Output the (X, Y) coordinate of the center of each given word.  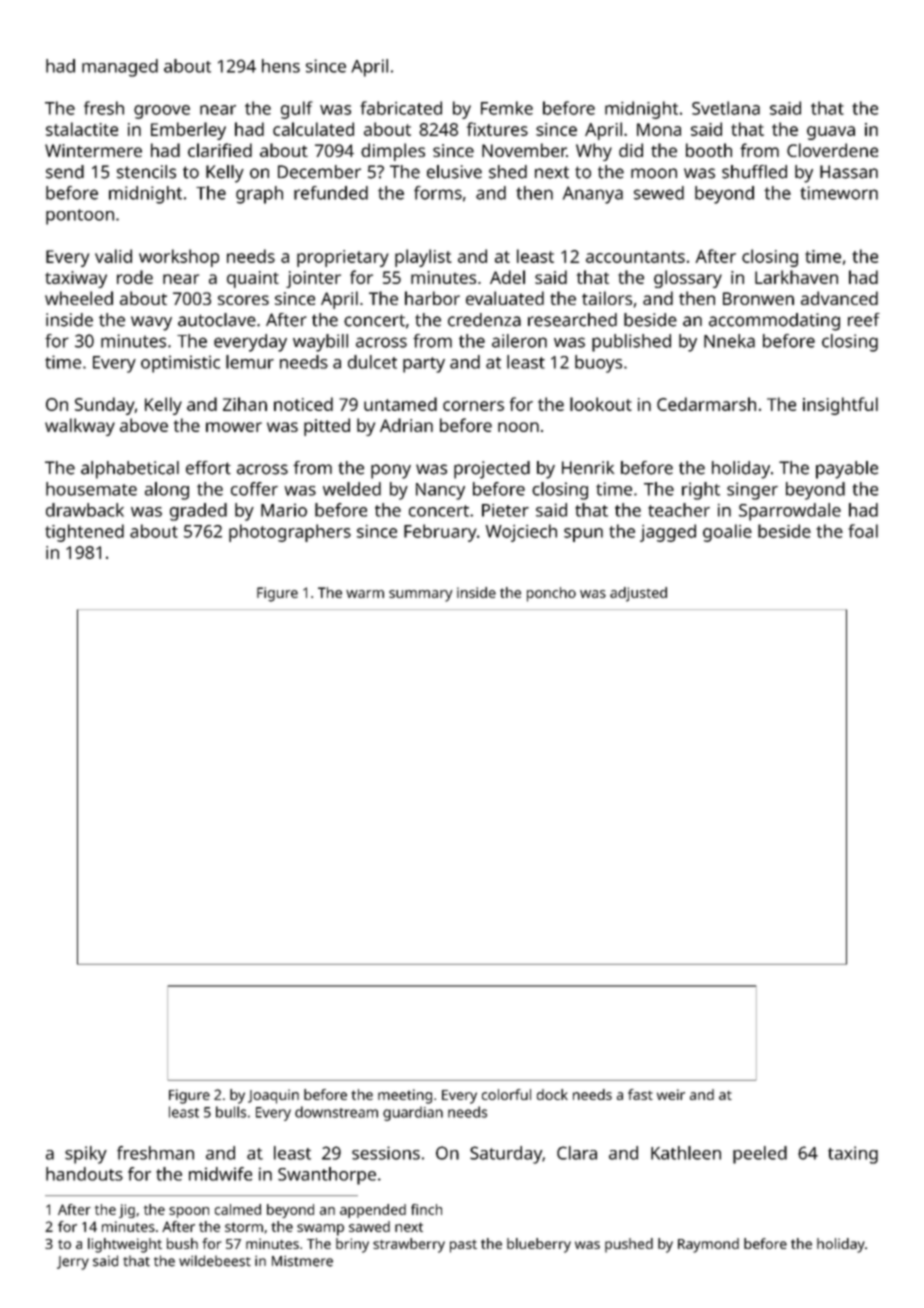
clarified (220, 150)
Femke (507, 108)
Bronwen (758, 298)
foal (863, 531)
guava (831, 133)
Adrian (406, 425)
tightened (84, 533)
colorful (506, 1094)
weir (671, 1094)
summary (421, 596)
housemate (91, 489)
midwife (220, 1174)
